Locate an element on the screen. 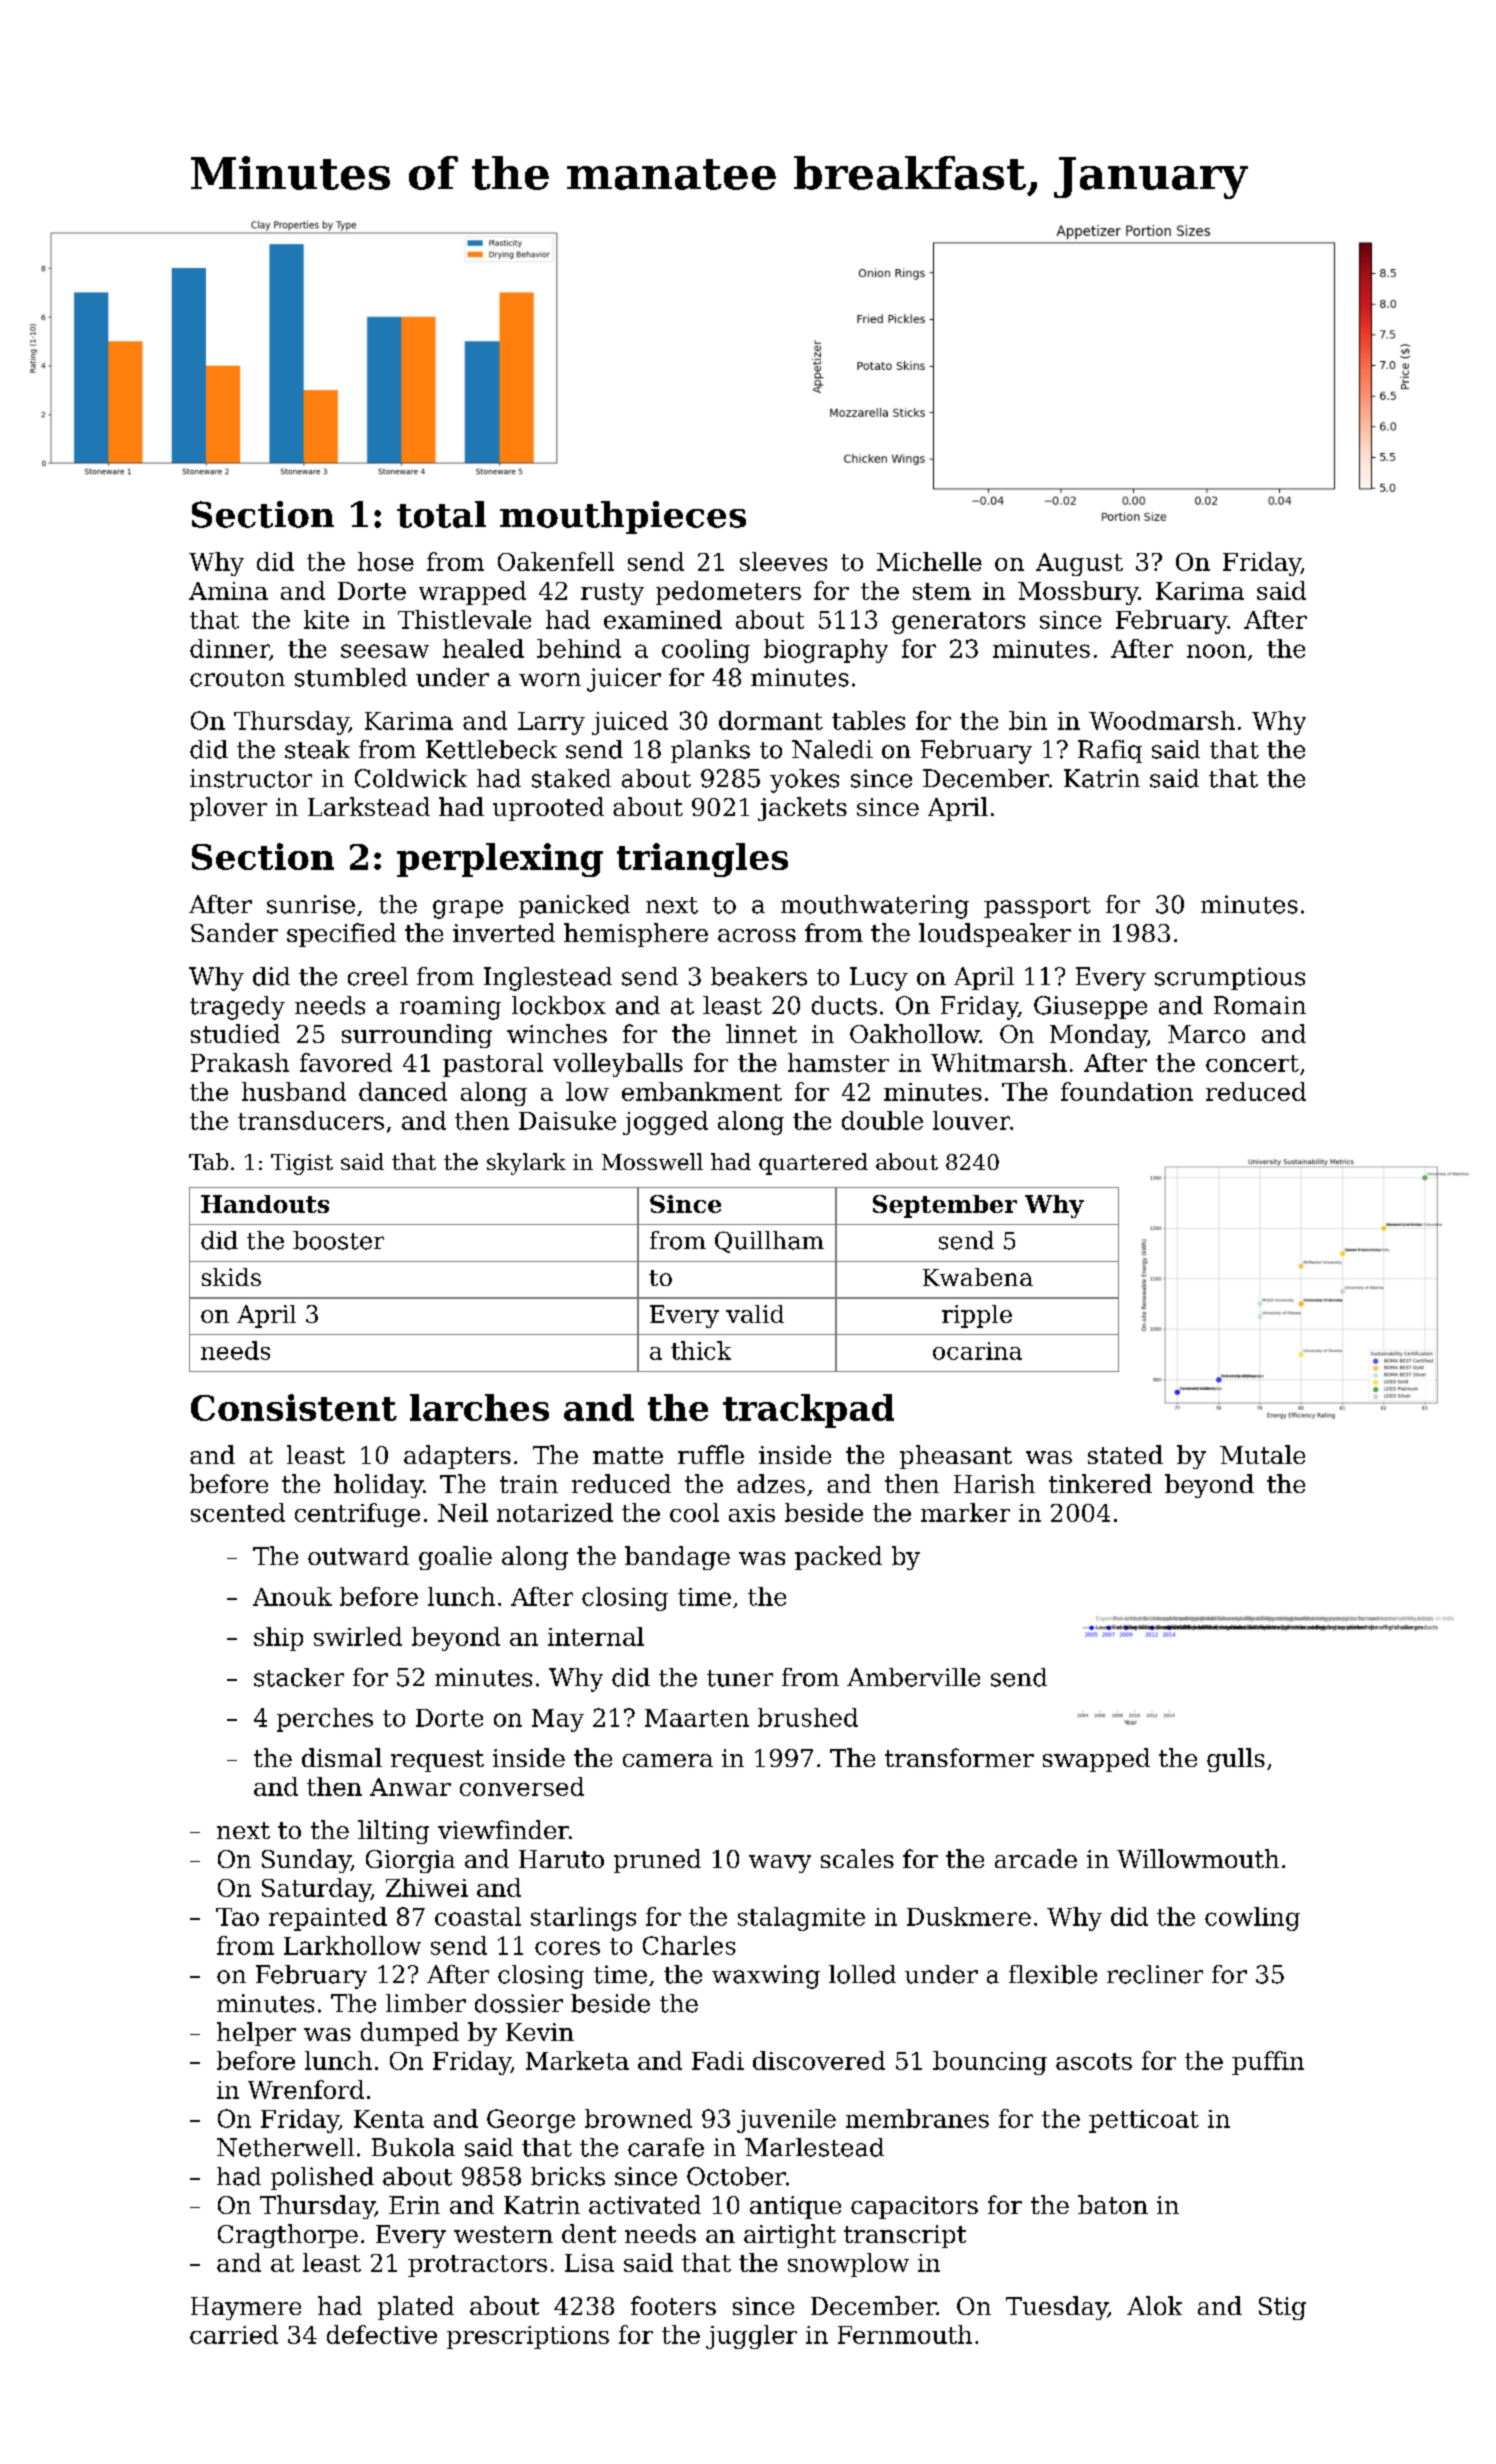  quartered is located at coordinates (813, 1164).
